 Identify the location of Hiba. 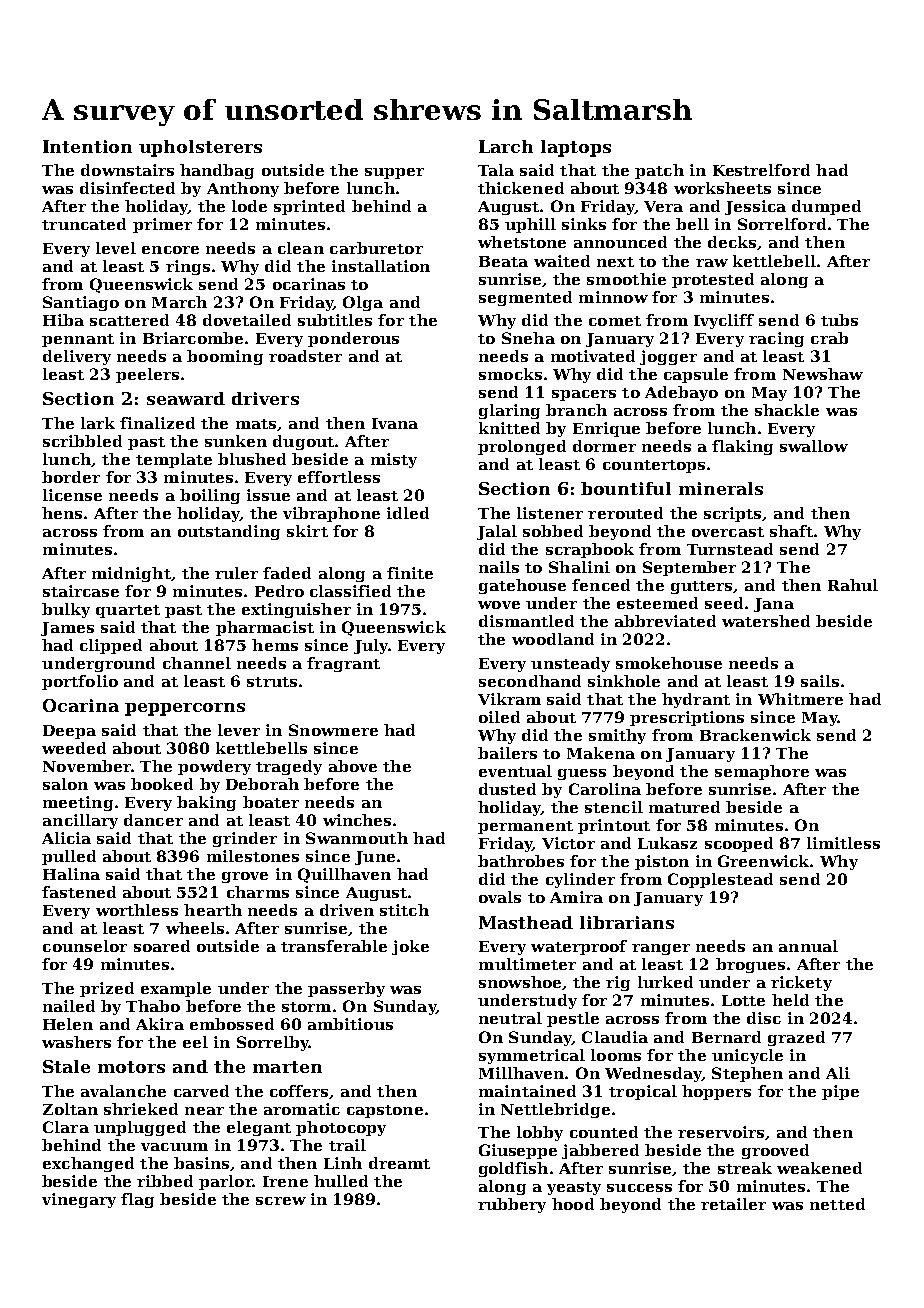
(63, 320).
